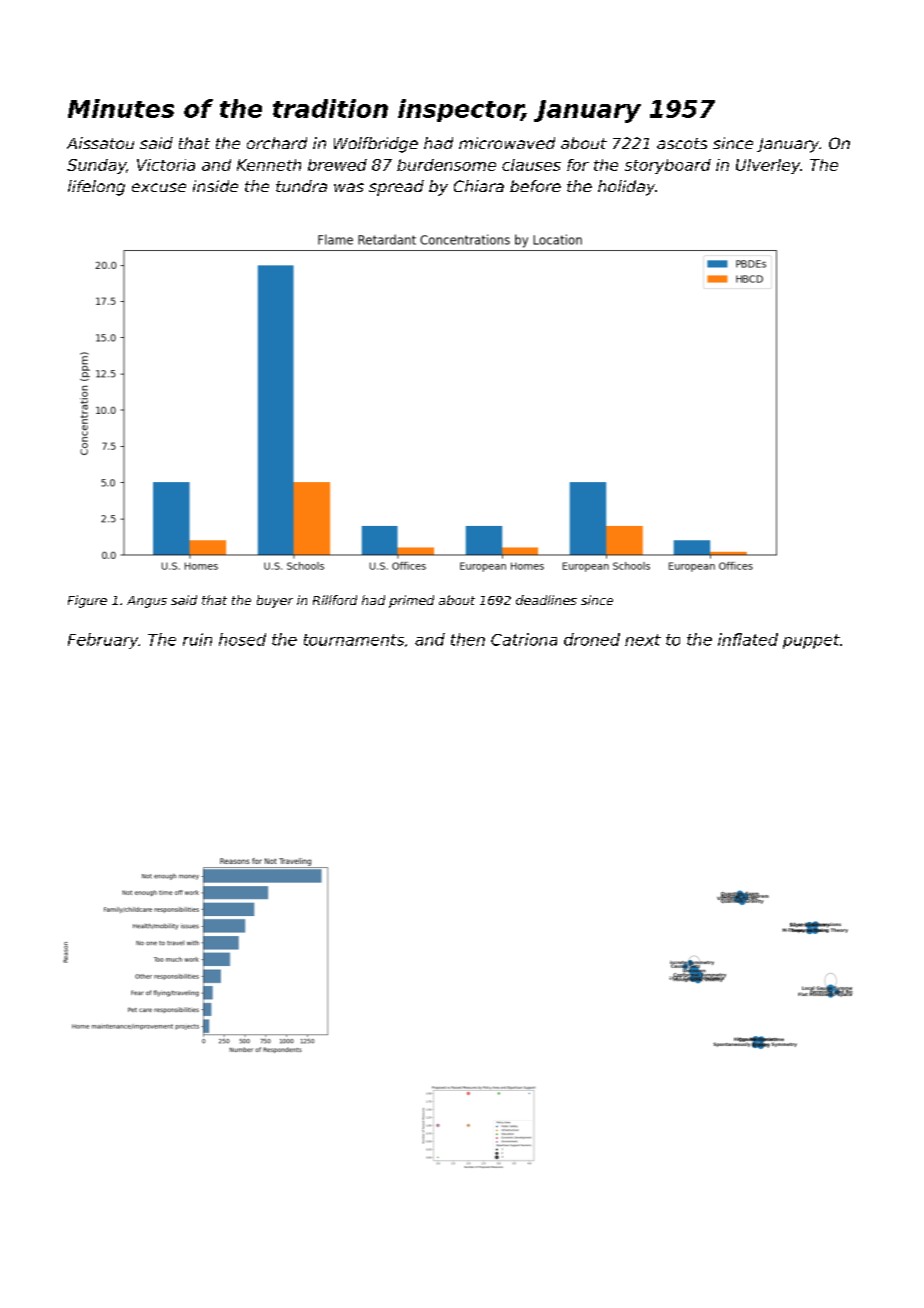  What do you see at coordinates (768, 166) in the screenshot?
I see `Ulverley` at bounding box center [768, 166].
